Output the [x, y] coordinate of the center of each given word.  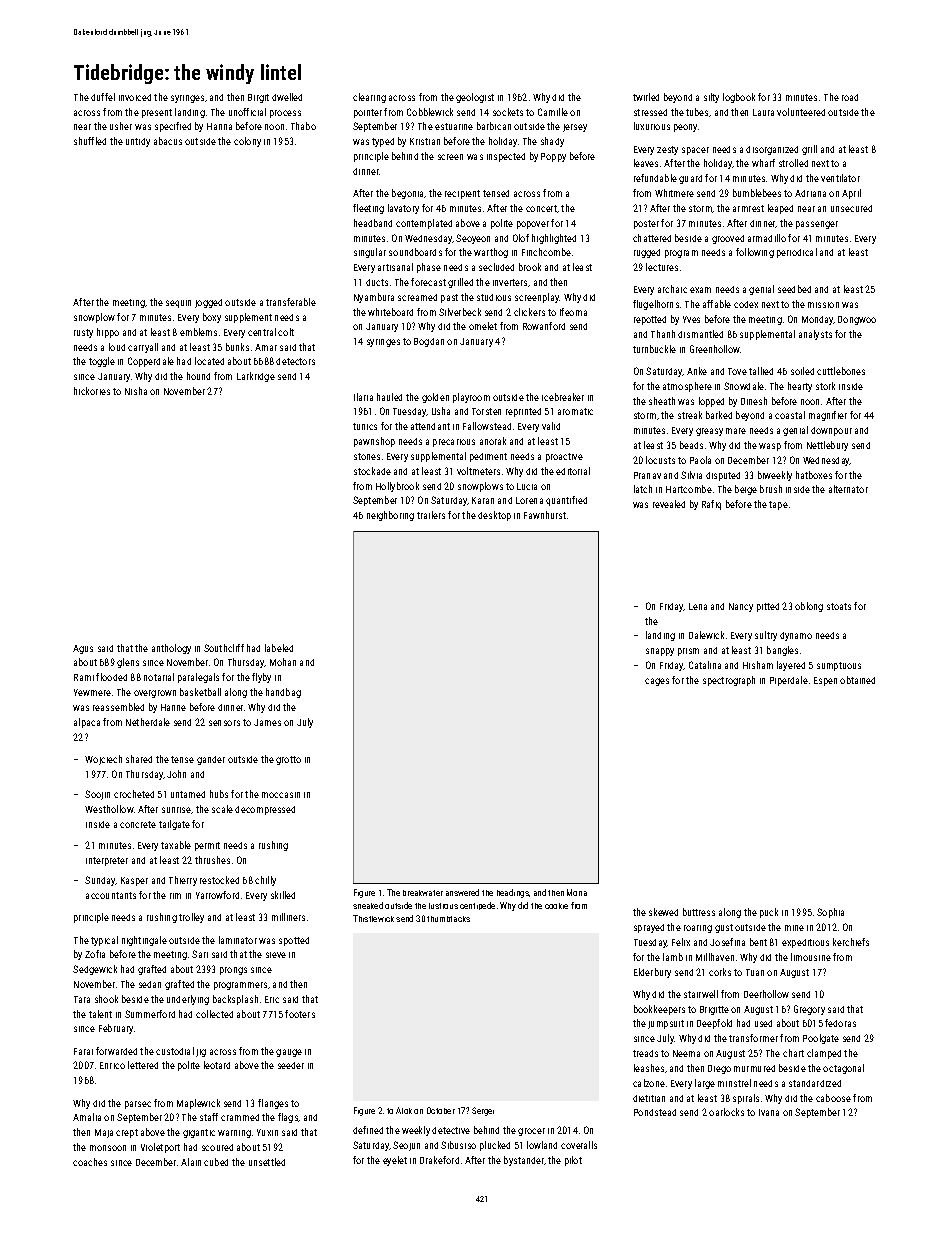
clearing [369, 98]
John [176, 774]
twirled [646, 97]
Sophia [830, 913]
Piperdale [789, 681]
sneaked [368, 905]
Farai [83, 1051]
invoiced [135, 97]
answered [462, 892]
